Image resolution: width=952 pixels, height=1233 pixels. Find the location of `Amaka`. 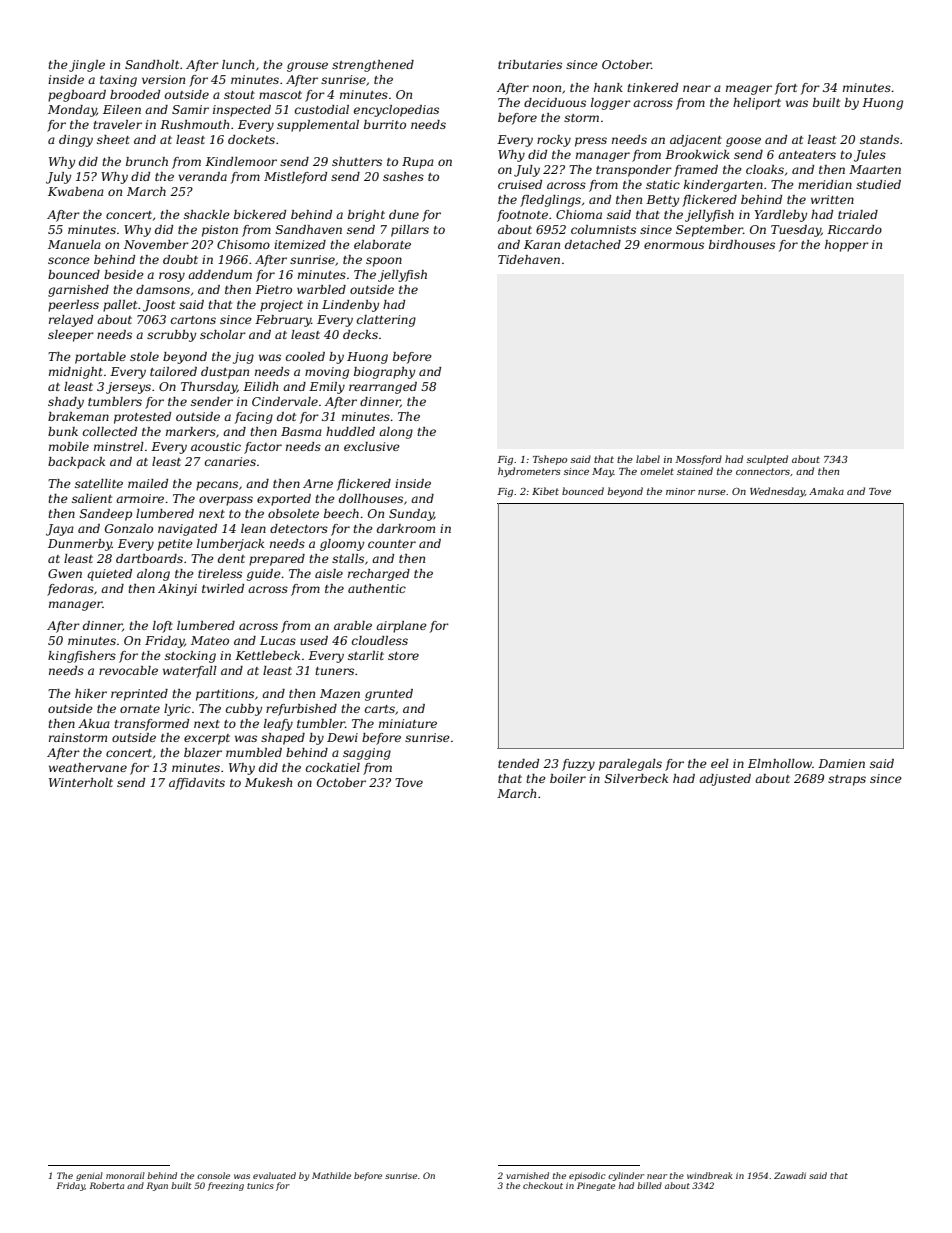

Amaka is located at coordinates (826, 491).
